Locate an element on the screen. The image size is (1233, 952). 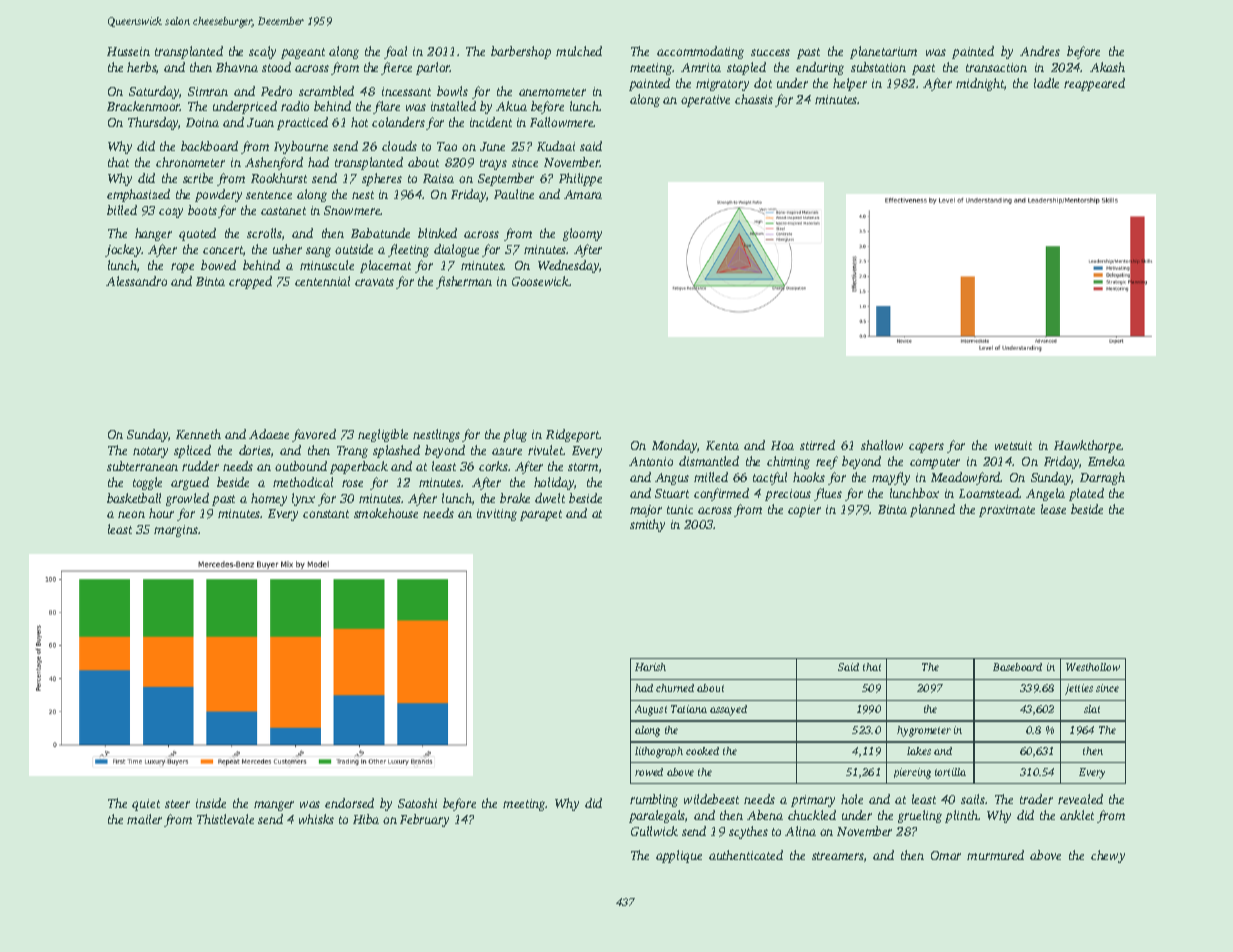
Brackenmoor is located at coordinates (144, 106).
